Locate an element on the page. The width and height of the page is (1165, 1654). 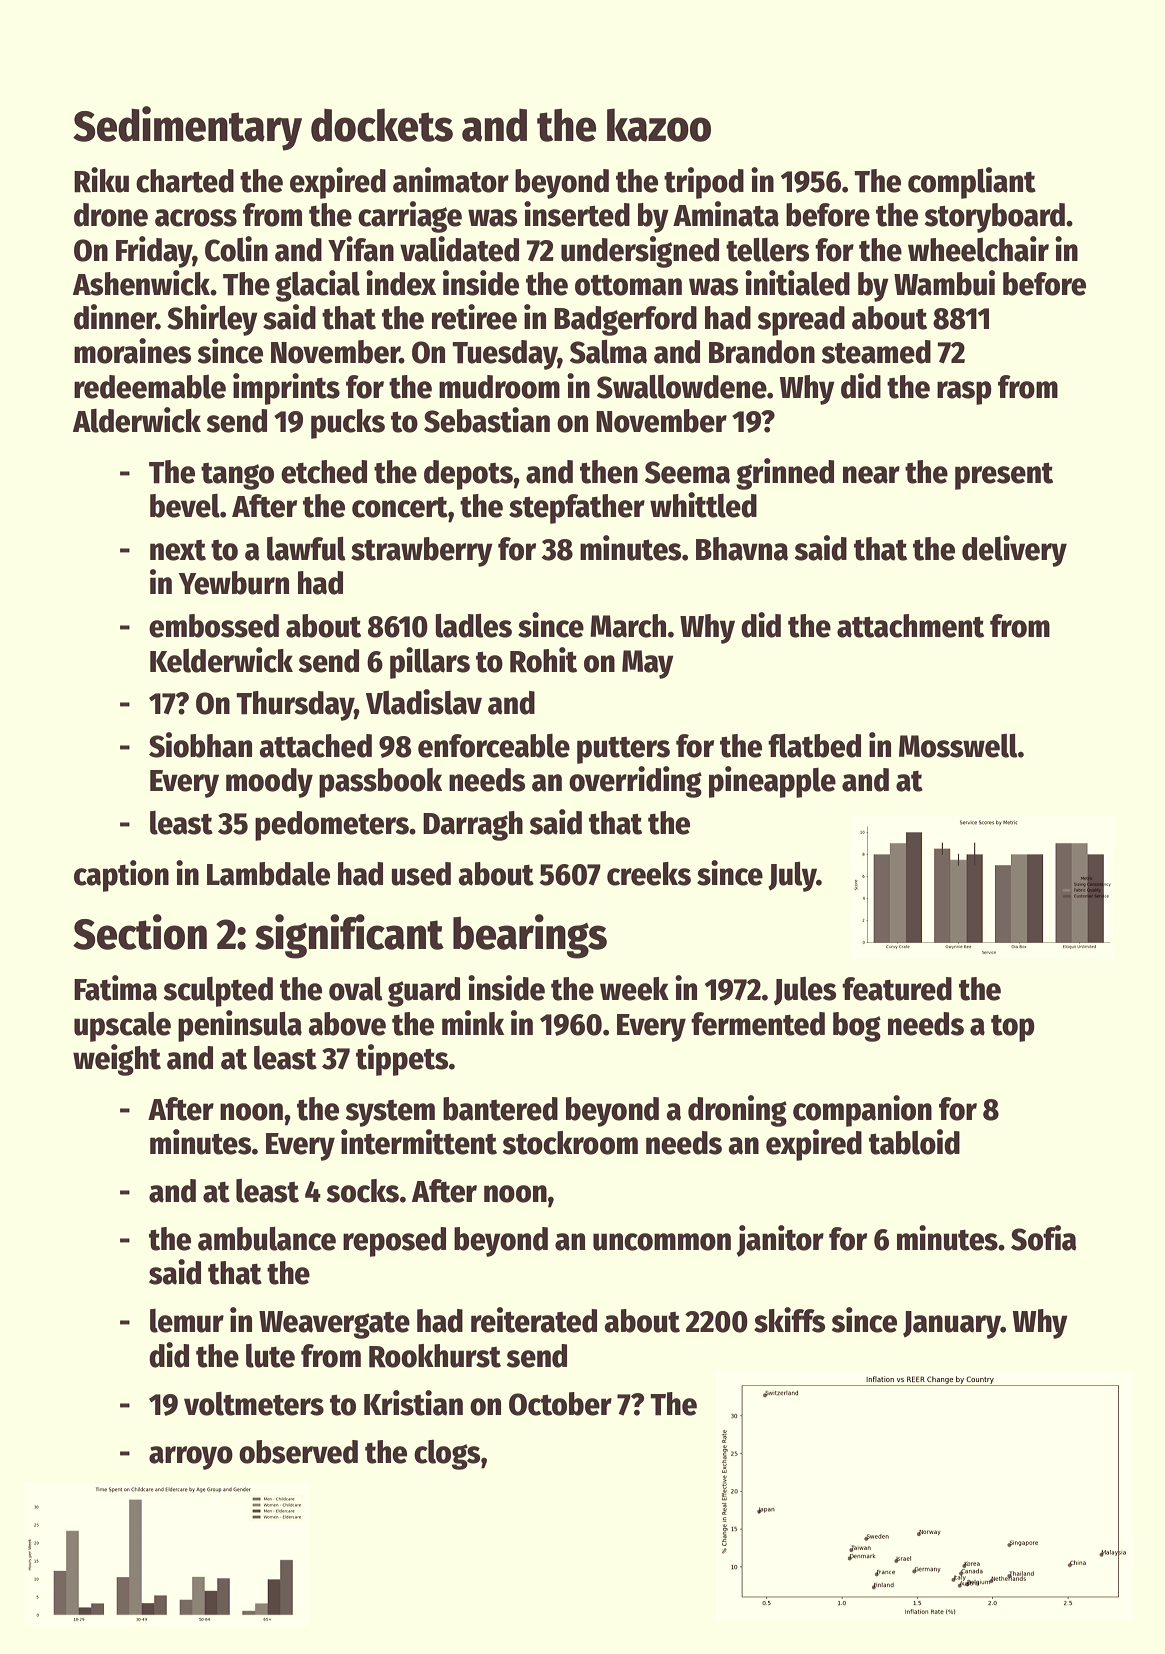
compliant is located at coordinates (972, 183).
